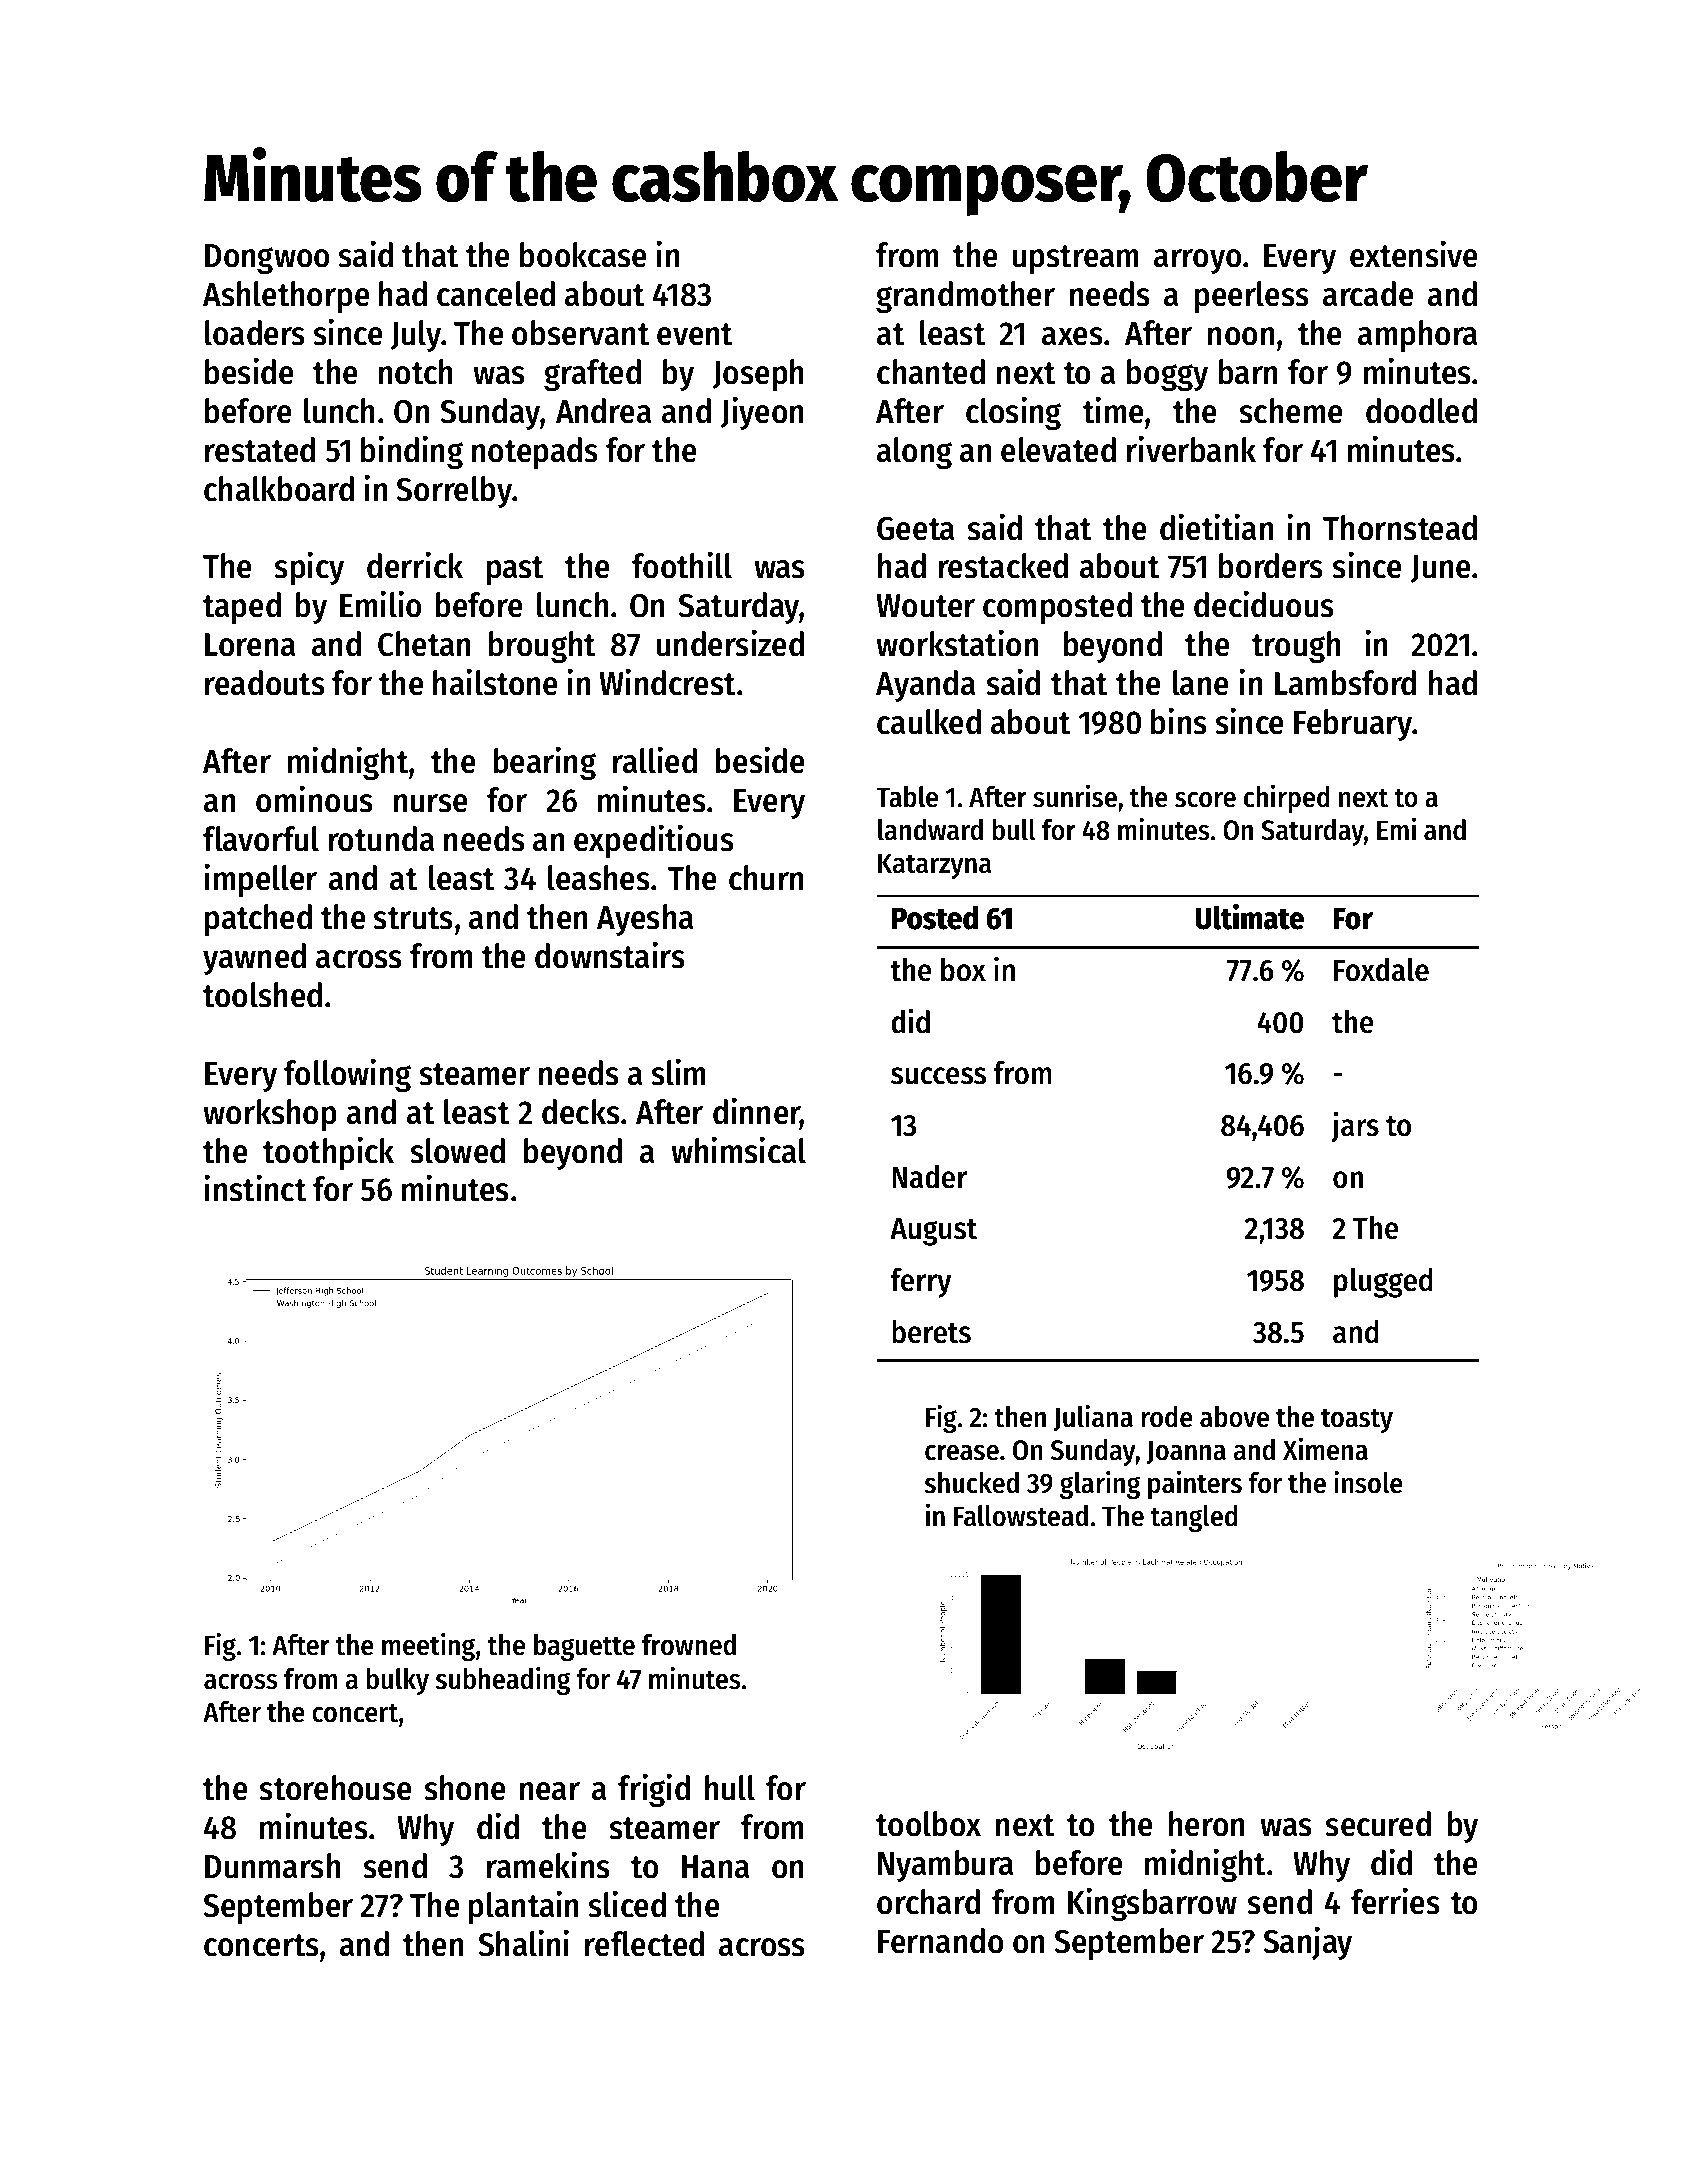 The width and height of the screenshot is (1683, 2178). What do you see at coordinates (416, 372) in the screenshot?
I see `notch` at bounding box center [416, 372].
